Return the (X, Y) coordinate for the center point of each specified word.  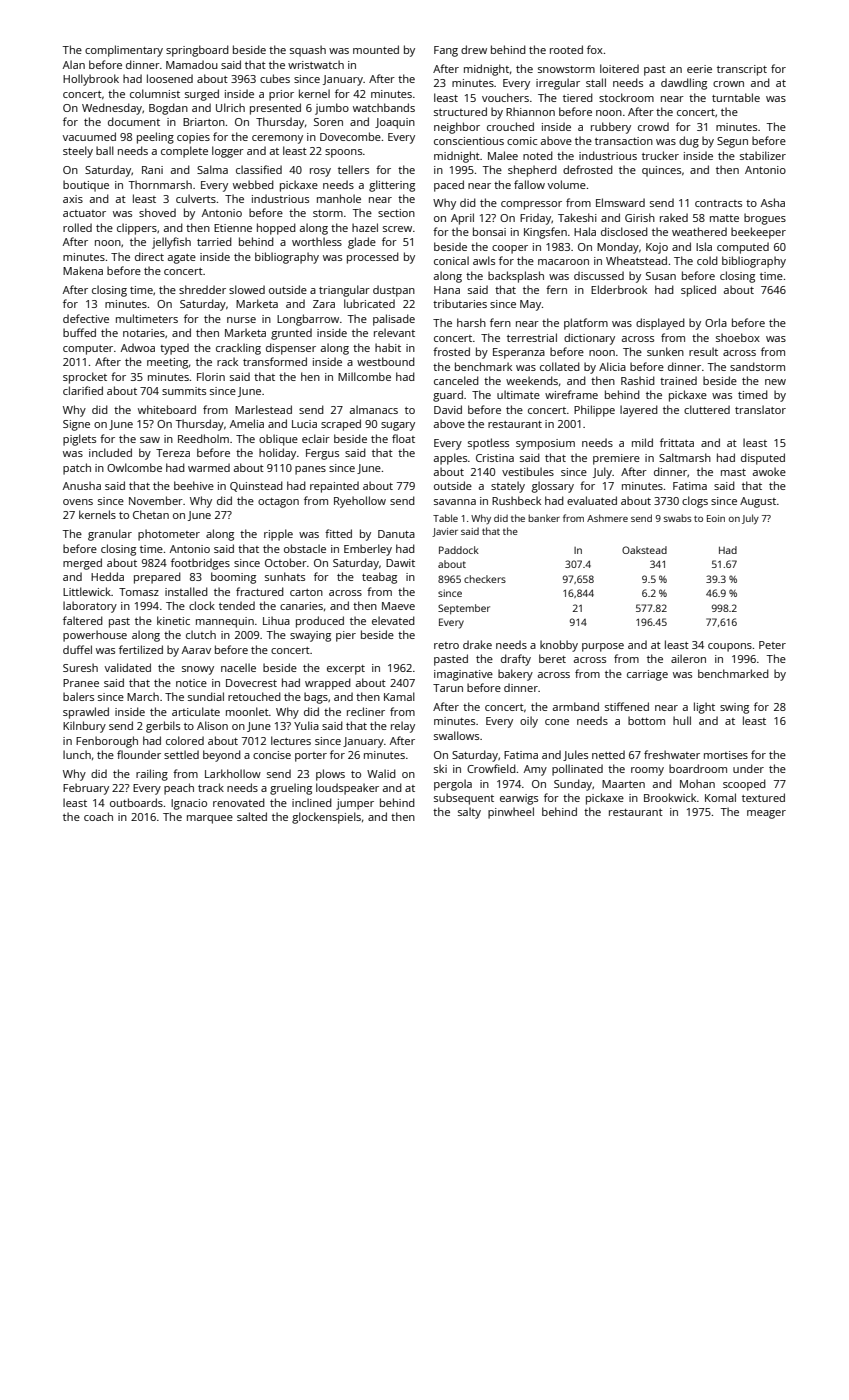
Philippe (594, 411)
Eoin (716, 518)
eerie (699, 69)
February (86, 789)
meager (766, 814)
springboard (197, 51)
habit (388, 347)
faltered (83, 620)
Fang (446, 51)
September (464, 609)
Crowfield (491, 768)
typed (174, 349)
